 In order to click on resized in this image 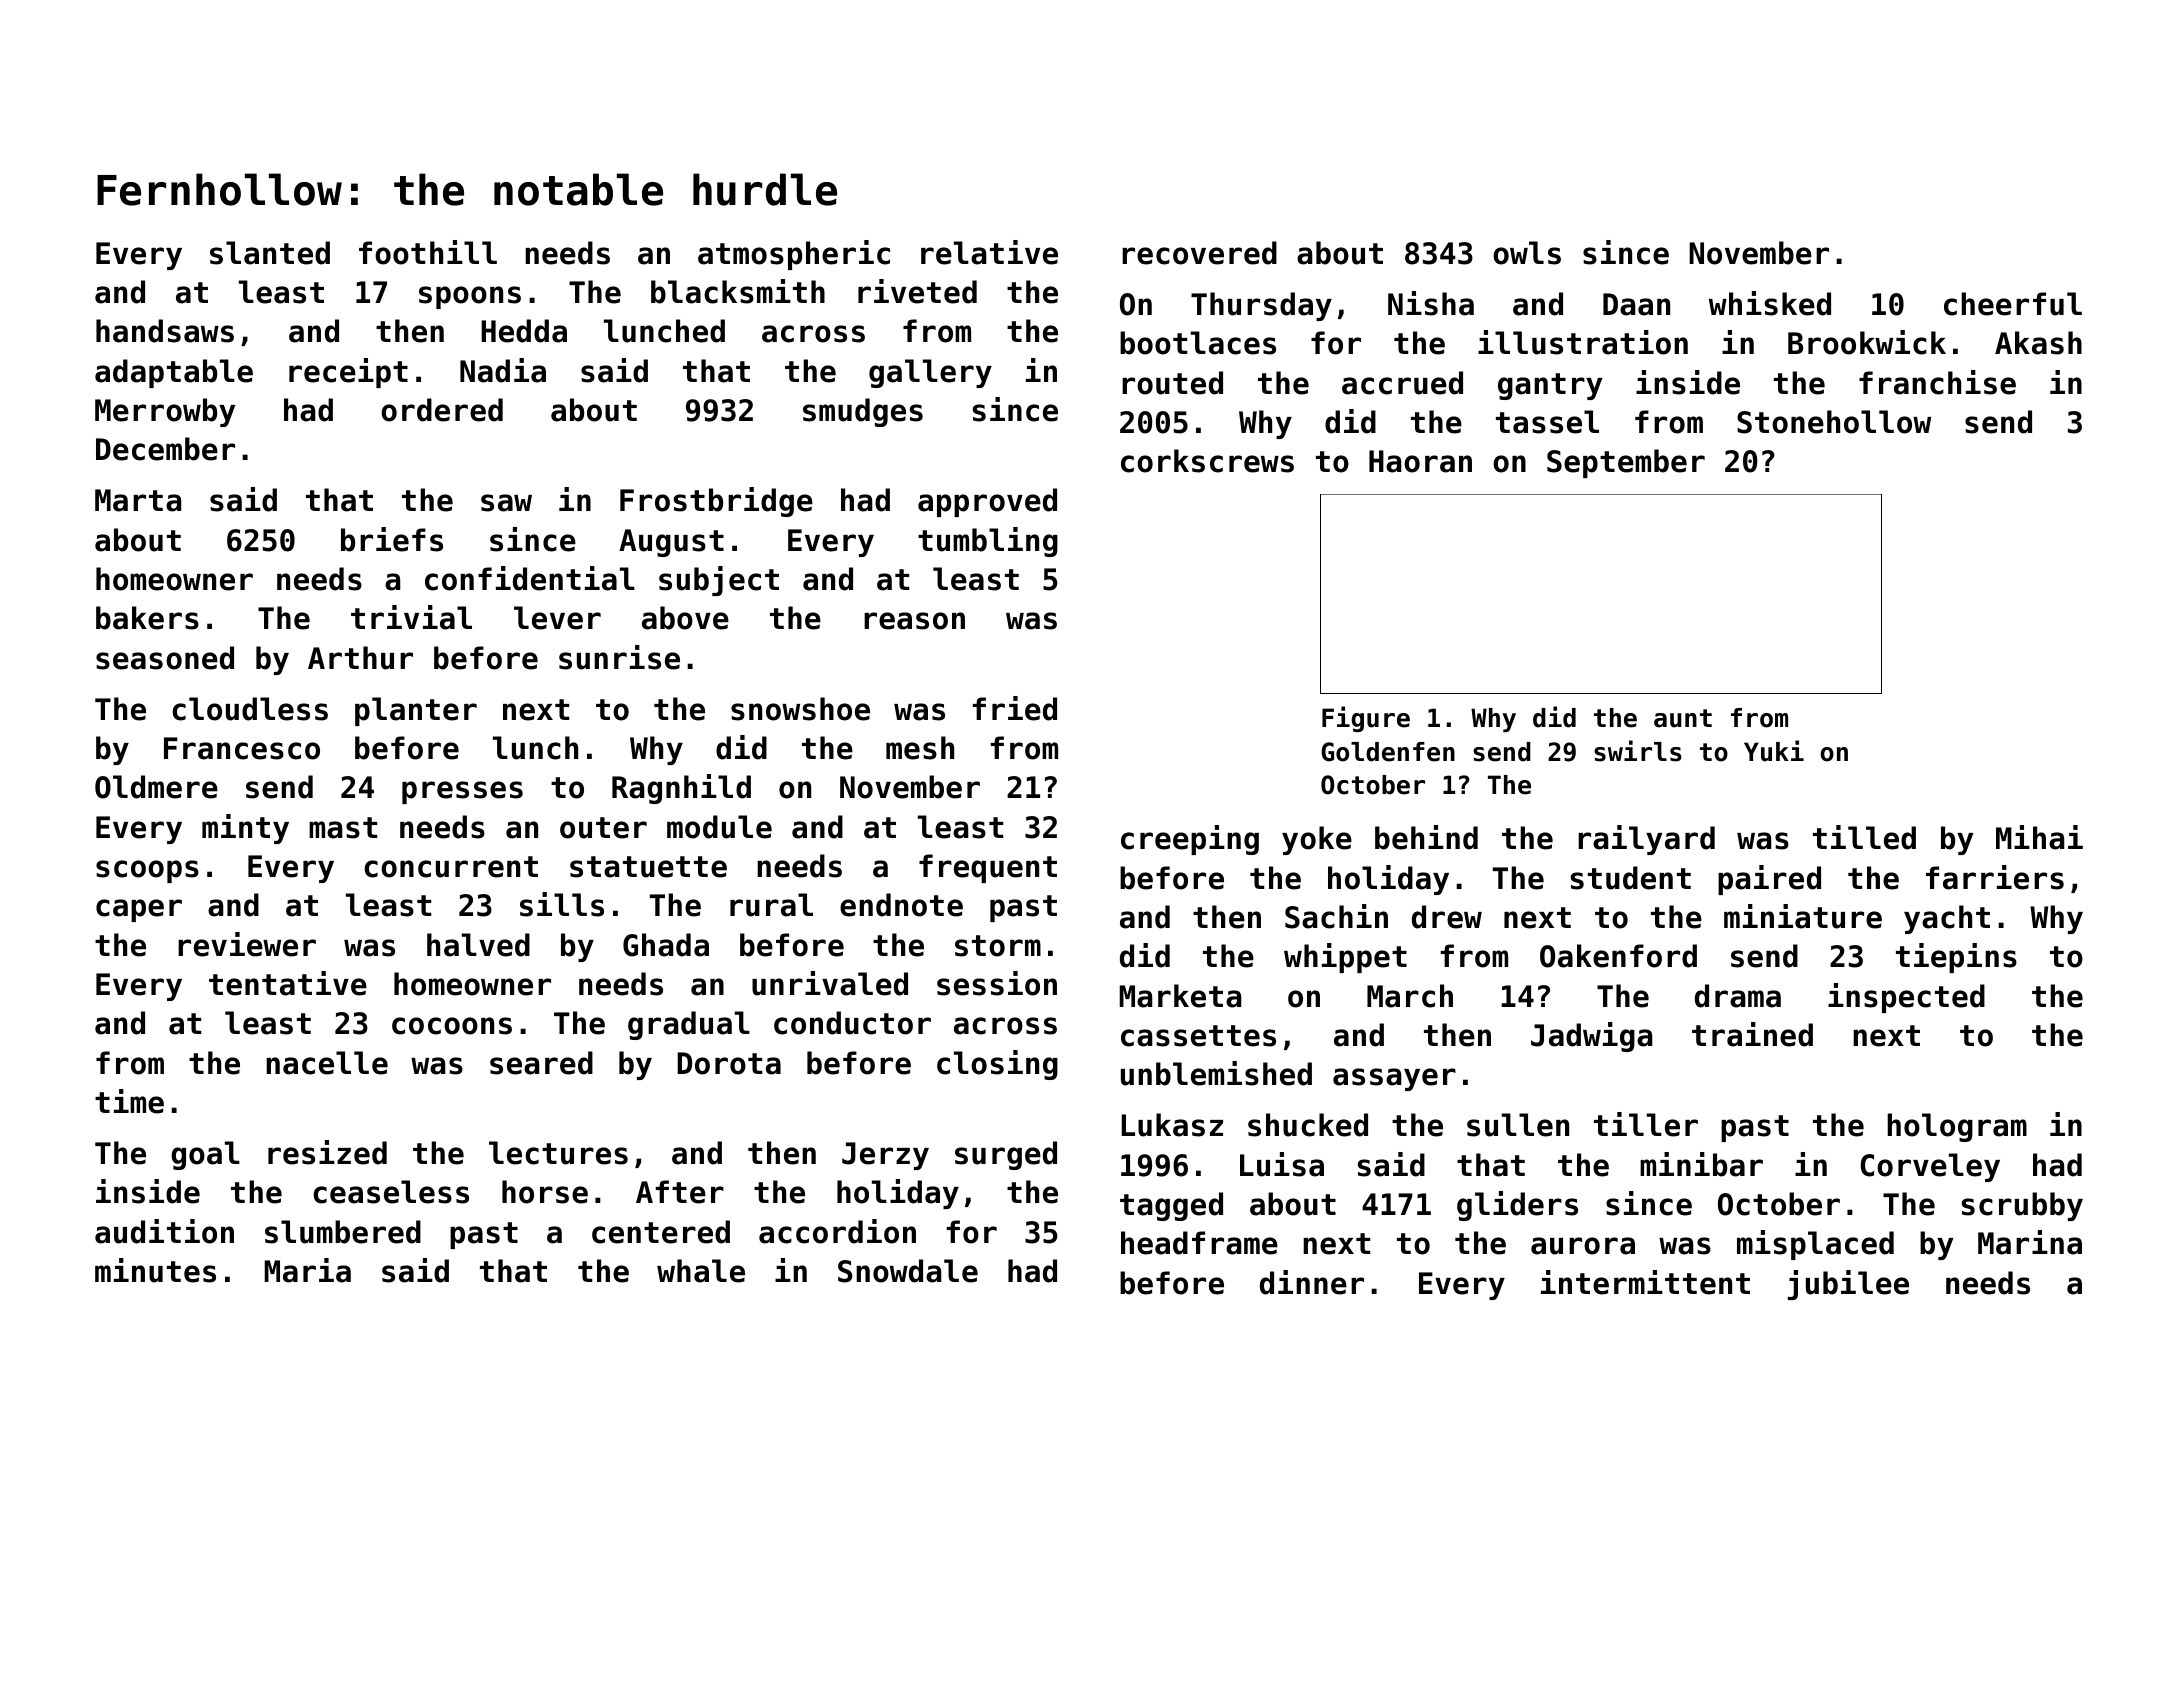, I will do `click(327, 1152)`.
